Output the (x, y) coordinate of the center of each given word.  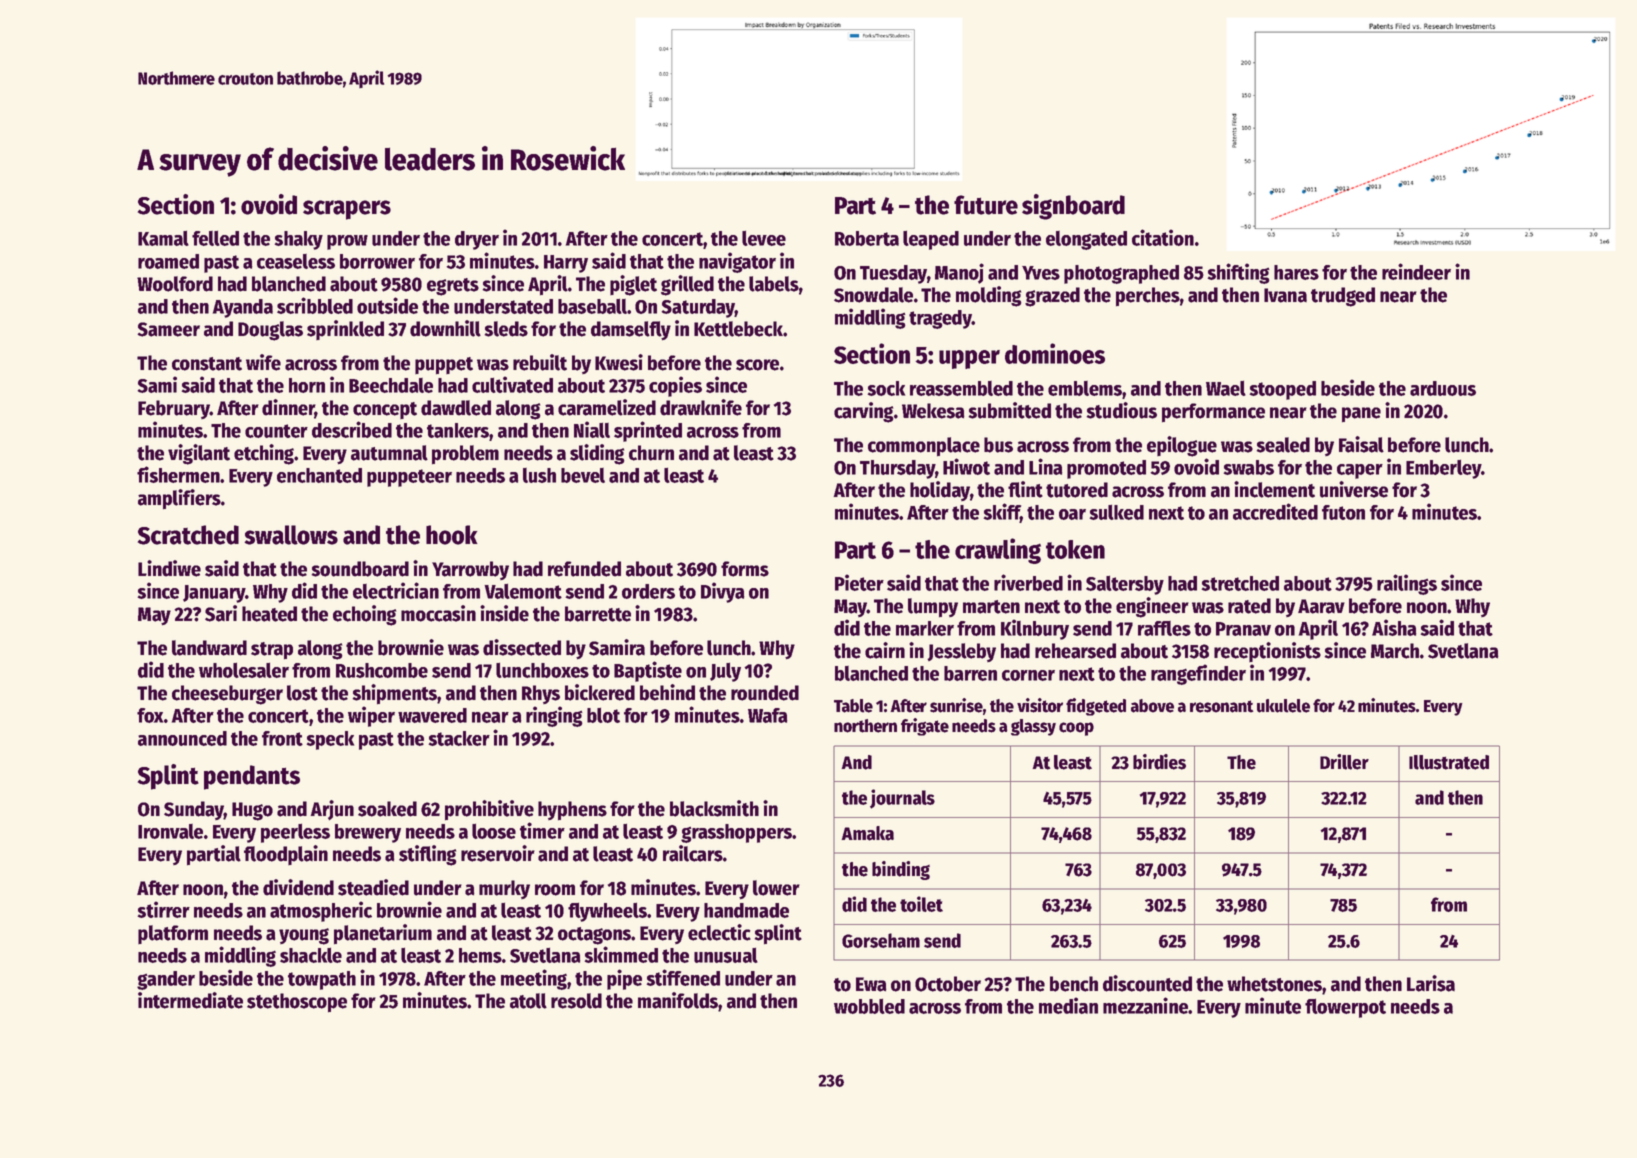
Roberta (867, 238)
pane (1361, 415)
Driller (1344, 762)
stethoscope (297, 1003)
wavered (432, 715)
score (757, 365)
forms (745, 569)
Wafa (768, 715)
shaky (298, 240)
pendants (252, 777)
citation (1163, 237)
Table (853, 706)
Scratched (188, 535)
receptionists (1267, 652)
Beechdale (391, 385)
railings (1407, 584)
